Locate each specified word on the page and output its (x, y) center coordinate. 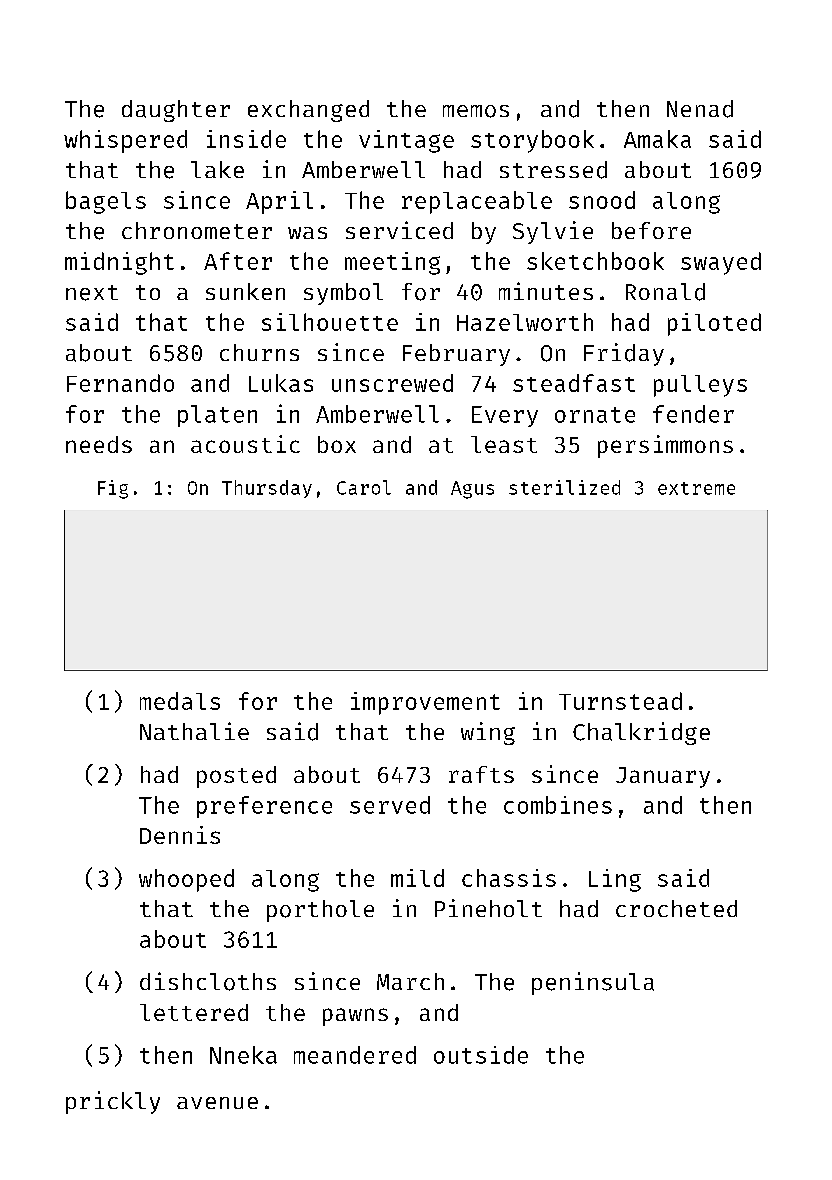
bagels (106, 202)
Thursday (267, 489)
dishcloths (208, 981)
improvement (425, 703)
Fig (113, 489)
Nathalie (194, 731)
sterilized (564, 487)
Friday (624, 354)
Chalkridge (641, 733)
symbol (343, 294)
